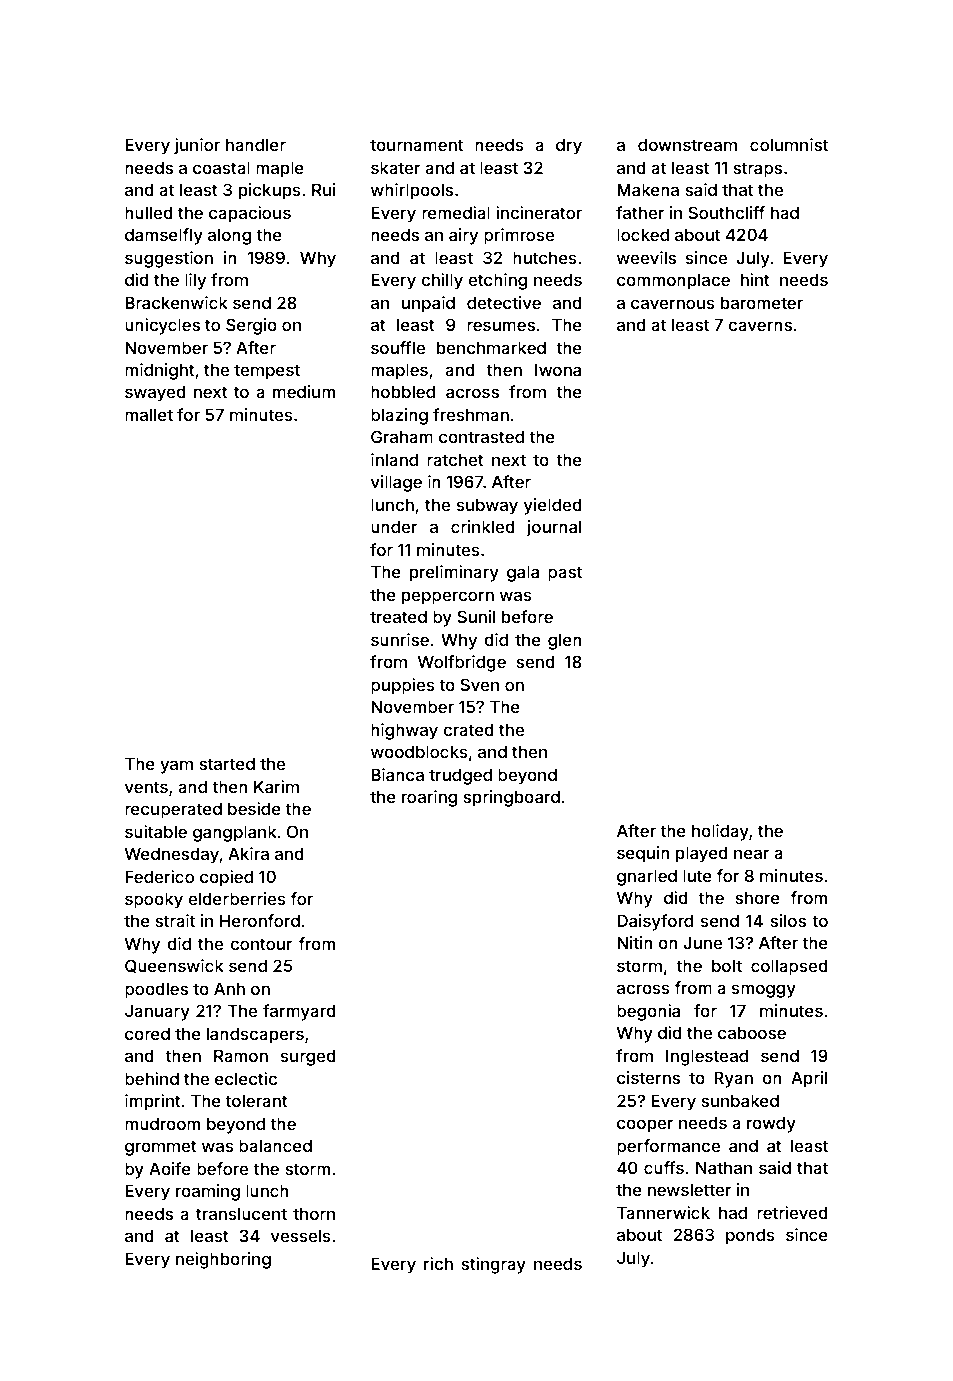  I want to click on retrieved, so click(792, 1212).
